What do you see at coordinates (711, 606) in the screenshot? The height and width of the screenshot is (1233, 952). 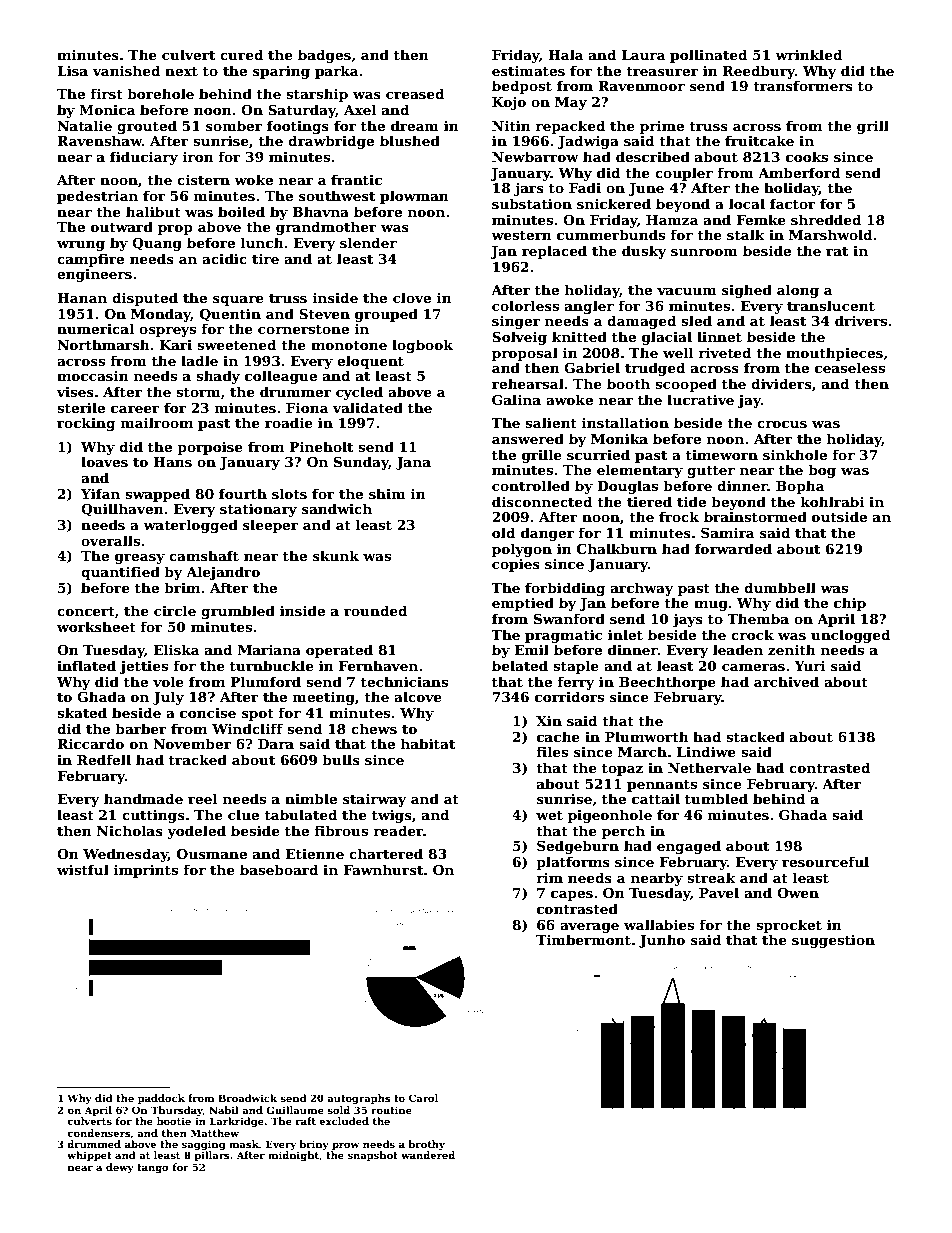 I see `mug` at bounding box center [711, 606].
